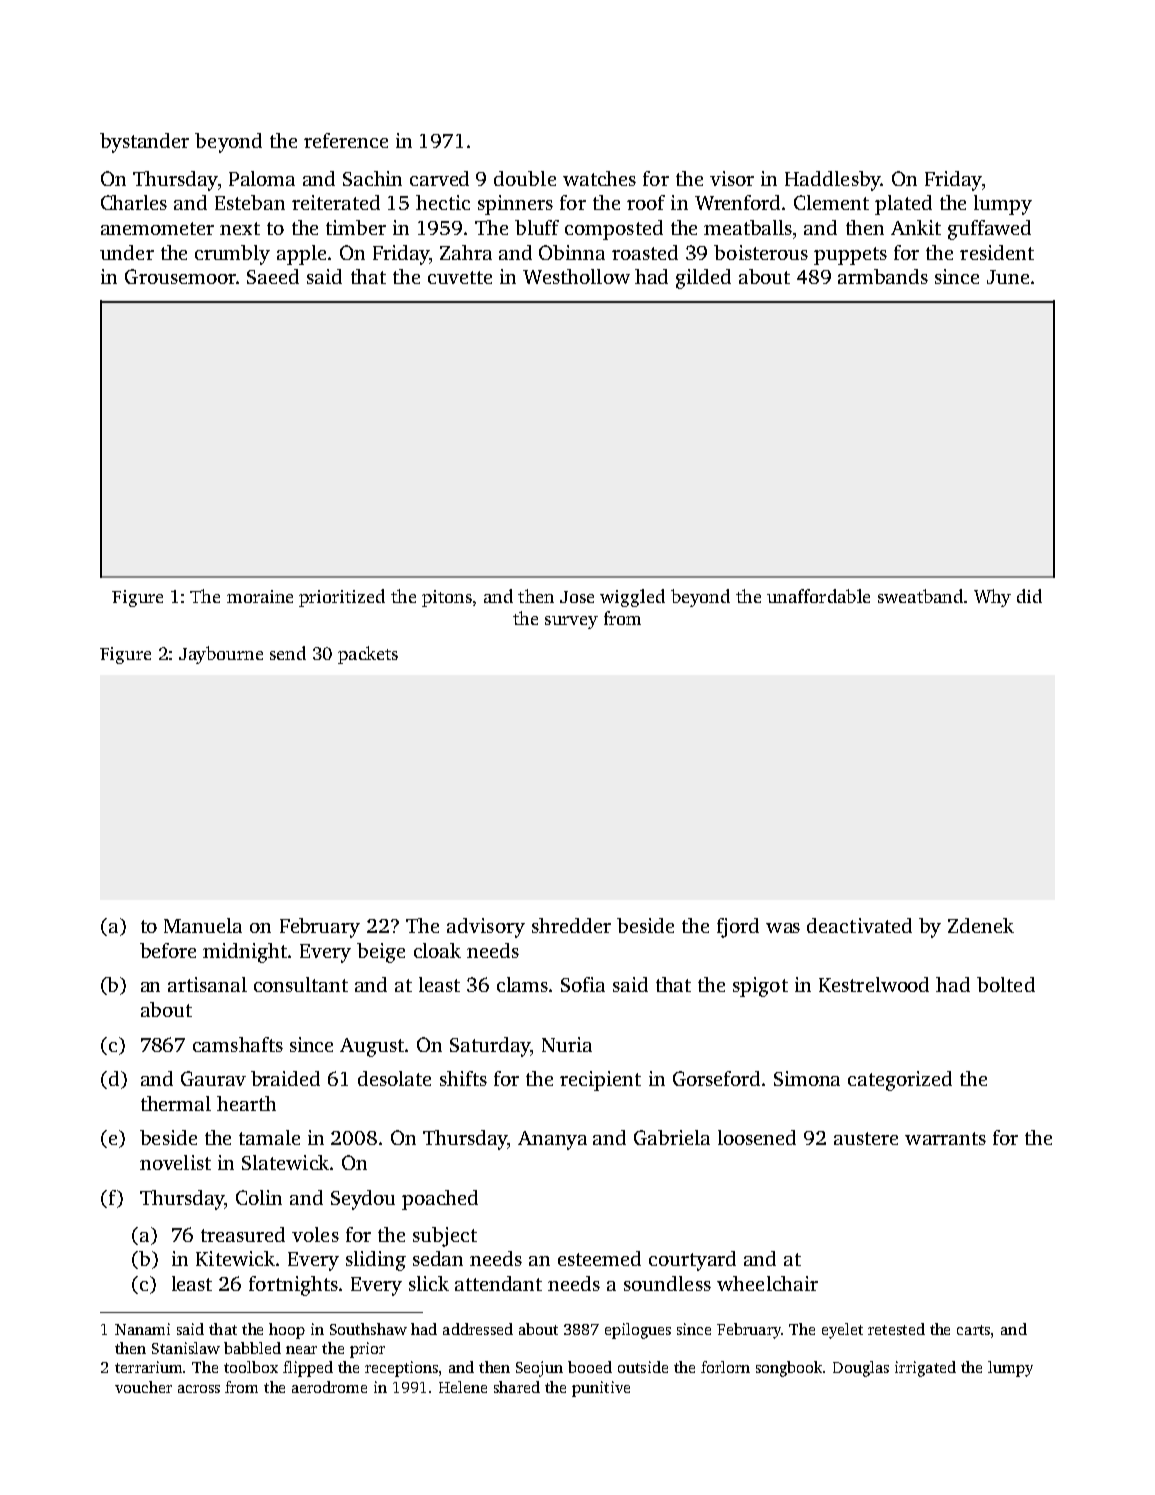 The width and height of the image is (1155, 1495). I want to click on June, so click(1008, 277).
